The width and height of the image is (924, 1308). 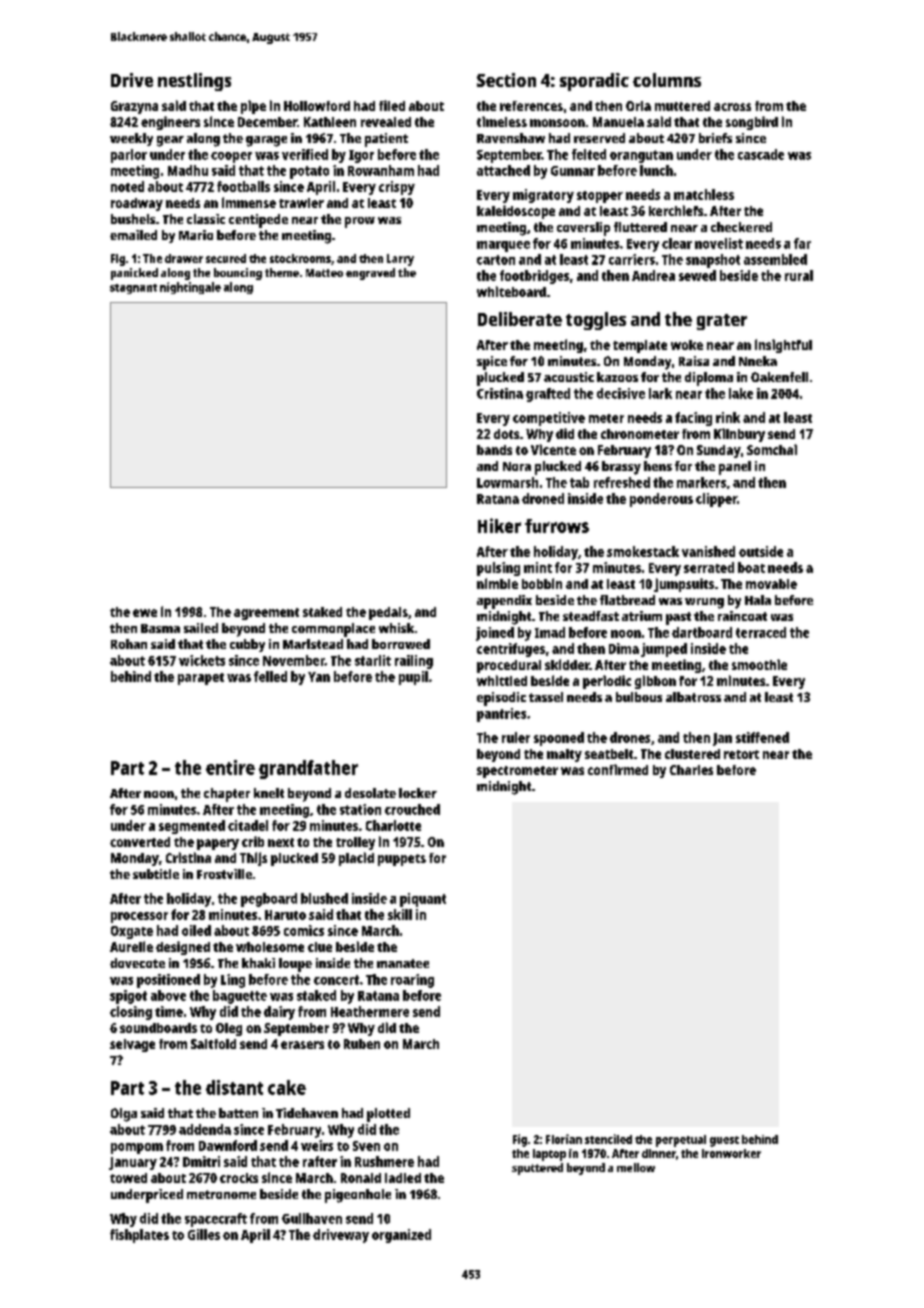 I want to click on addenda, so click(x=205, y=1129).
